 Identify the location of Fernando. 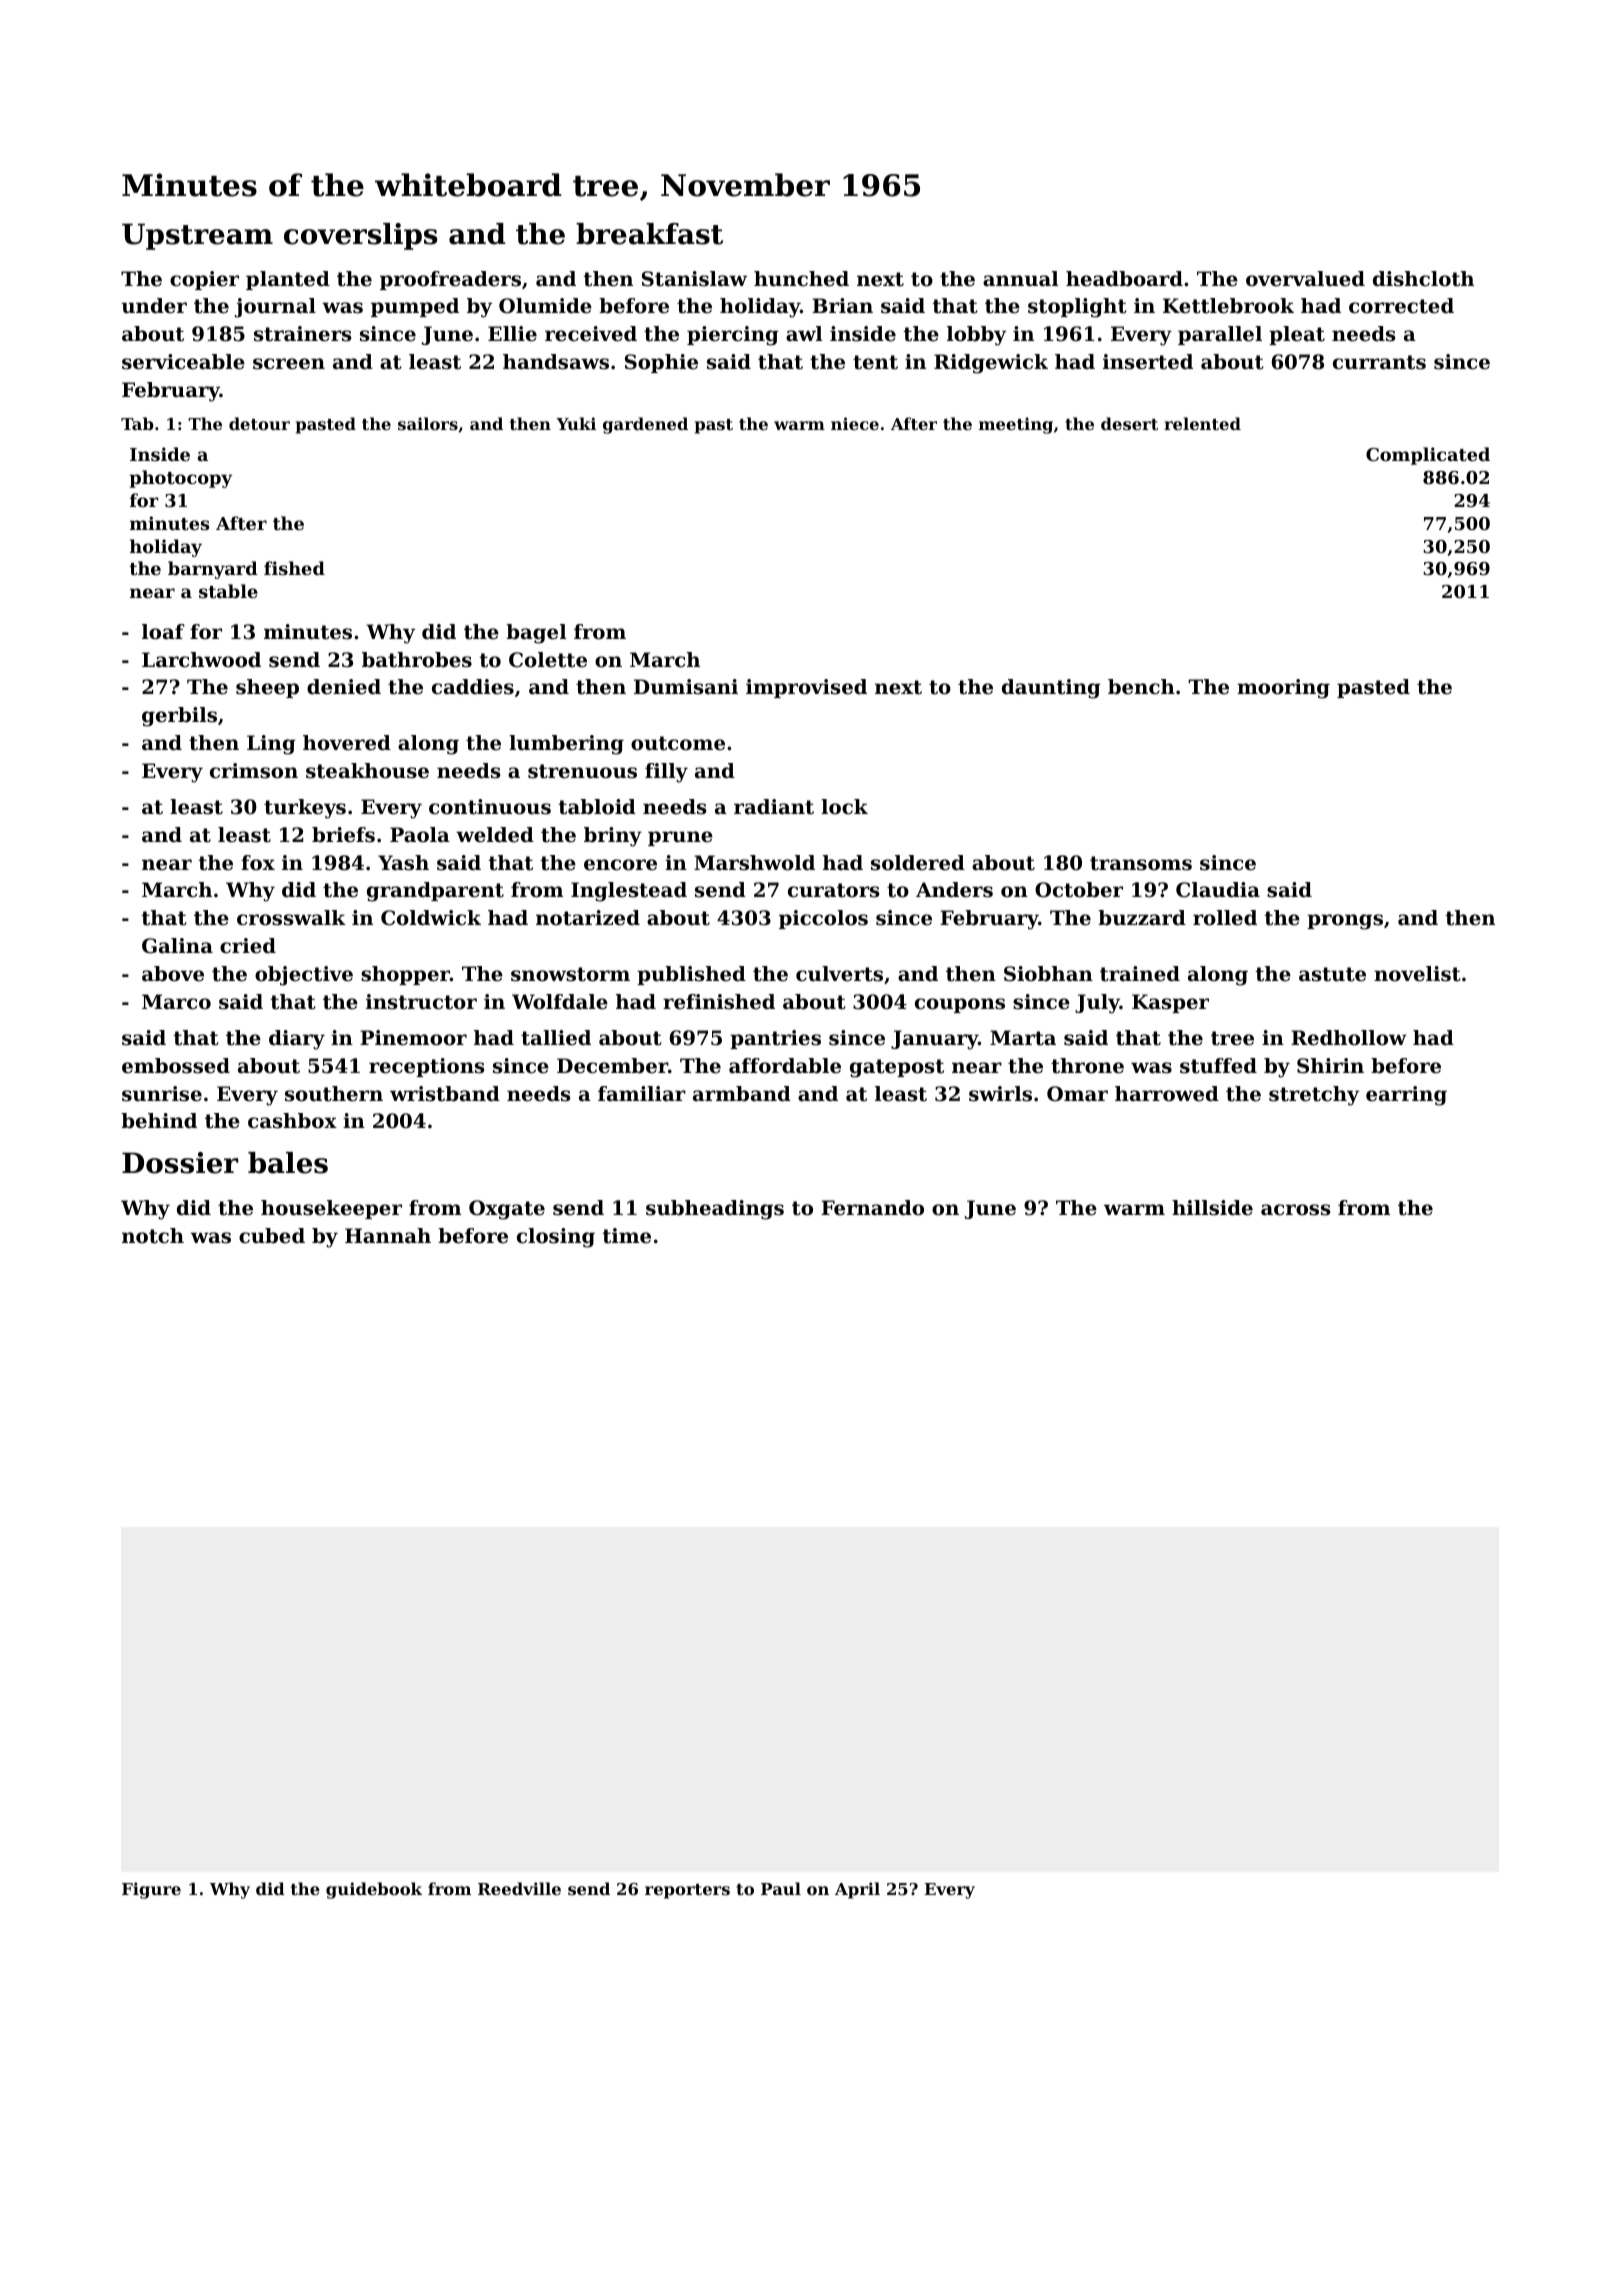
(872, 1208).
